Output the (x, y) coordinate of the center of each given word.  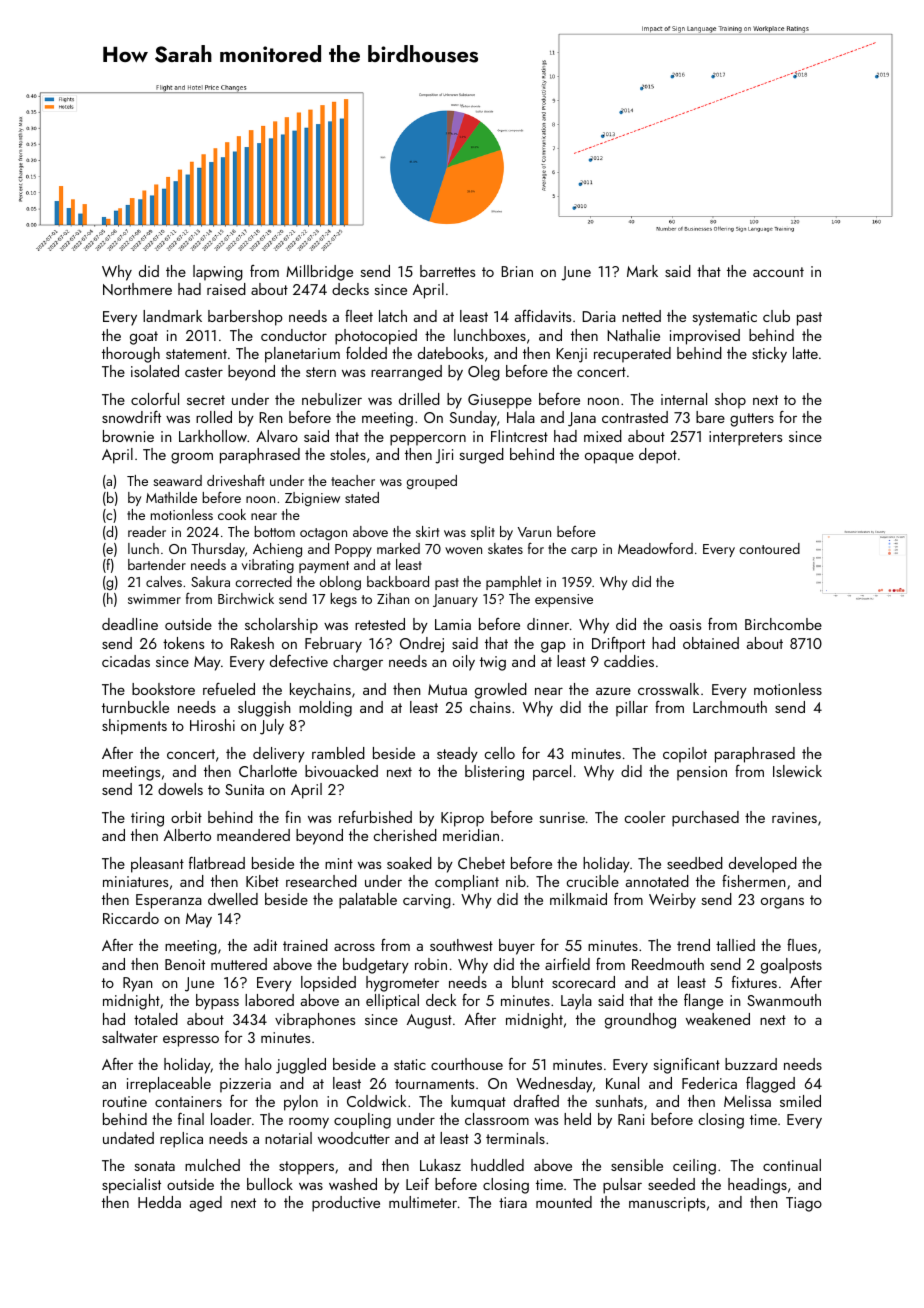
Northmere (137, 289)
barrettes (447, 271)
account (778, 272)
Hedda (159, 1202)
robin (431, 964)
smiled (800, 1101)
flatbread (217, 863)
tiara (513, 1202)
